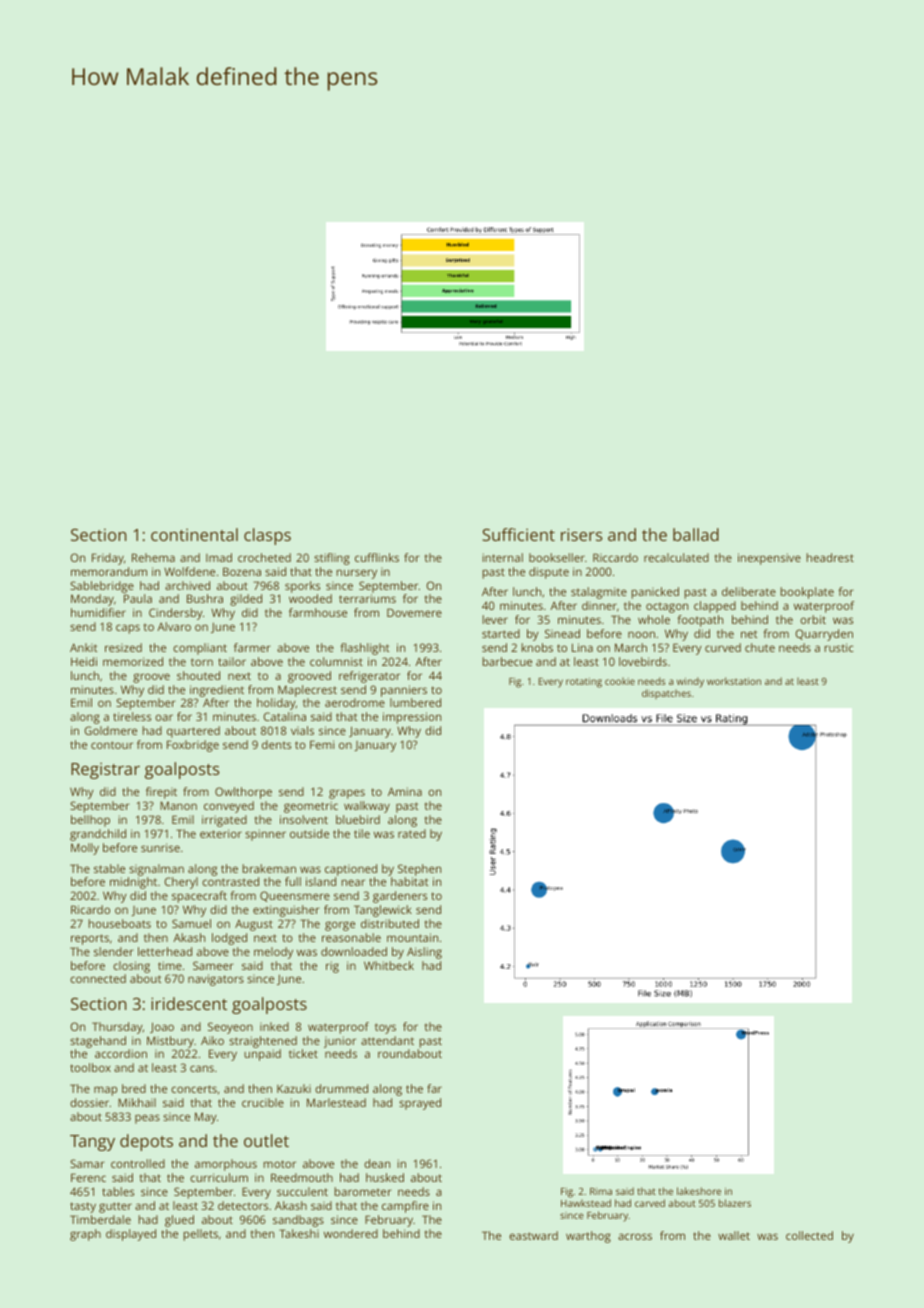  Describe the element at coordinates (102, 587) in the screenshot. I see `Sablebridge` at that location.
